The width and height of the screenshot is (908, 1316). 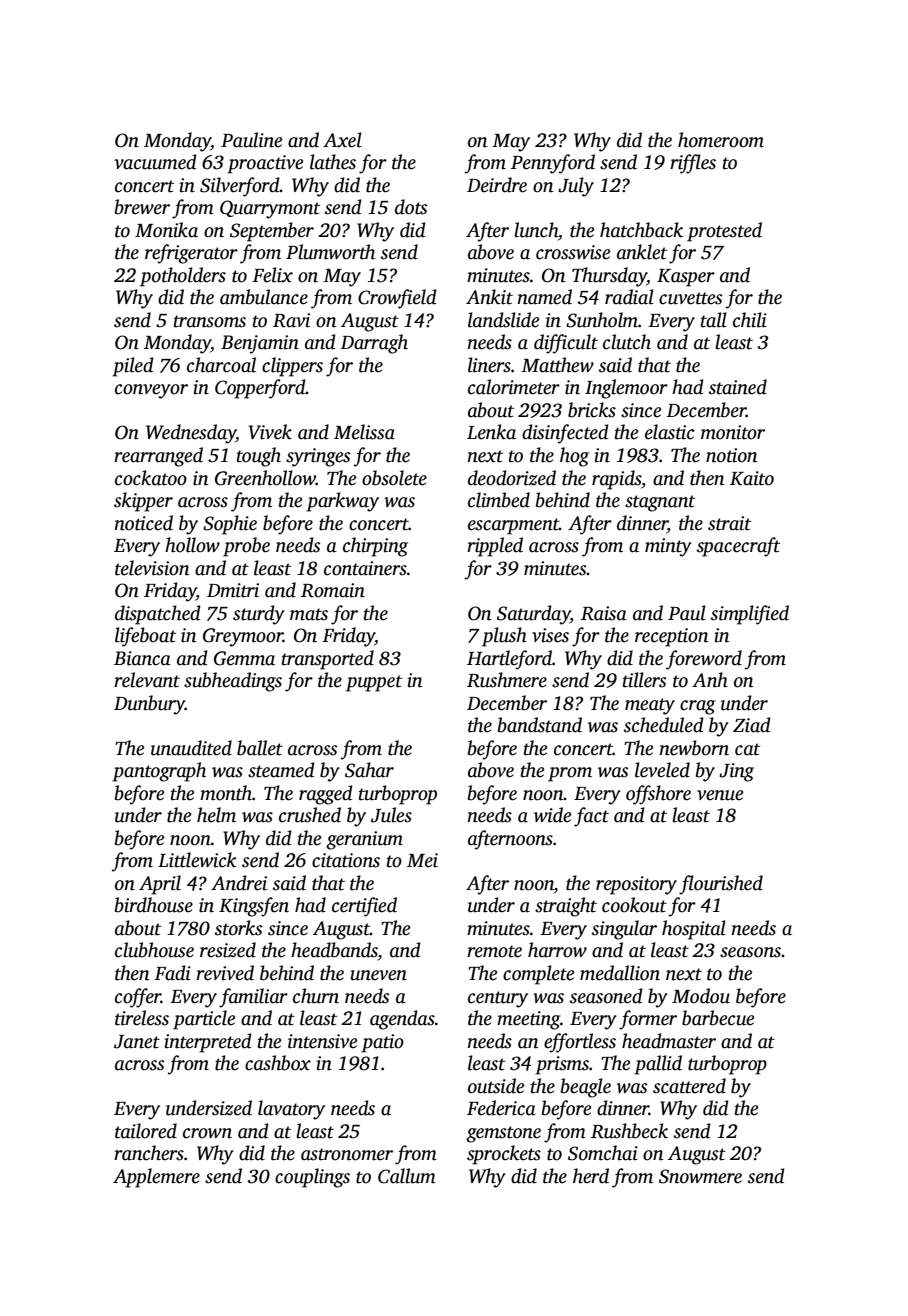 What do you see at coordinates (382, 1043) in the screenshot?
I see `patio` at bounding box center [382, 1043].
